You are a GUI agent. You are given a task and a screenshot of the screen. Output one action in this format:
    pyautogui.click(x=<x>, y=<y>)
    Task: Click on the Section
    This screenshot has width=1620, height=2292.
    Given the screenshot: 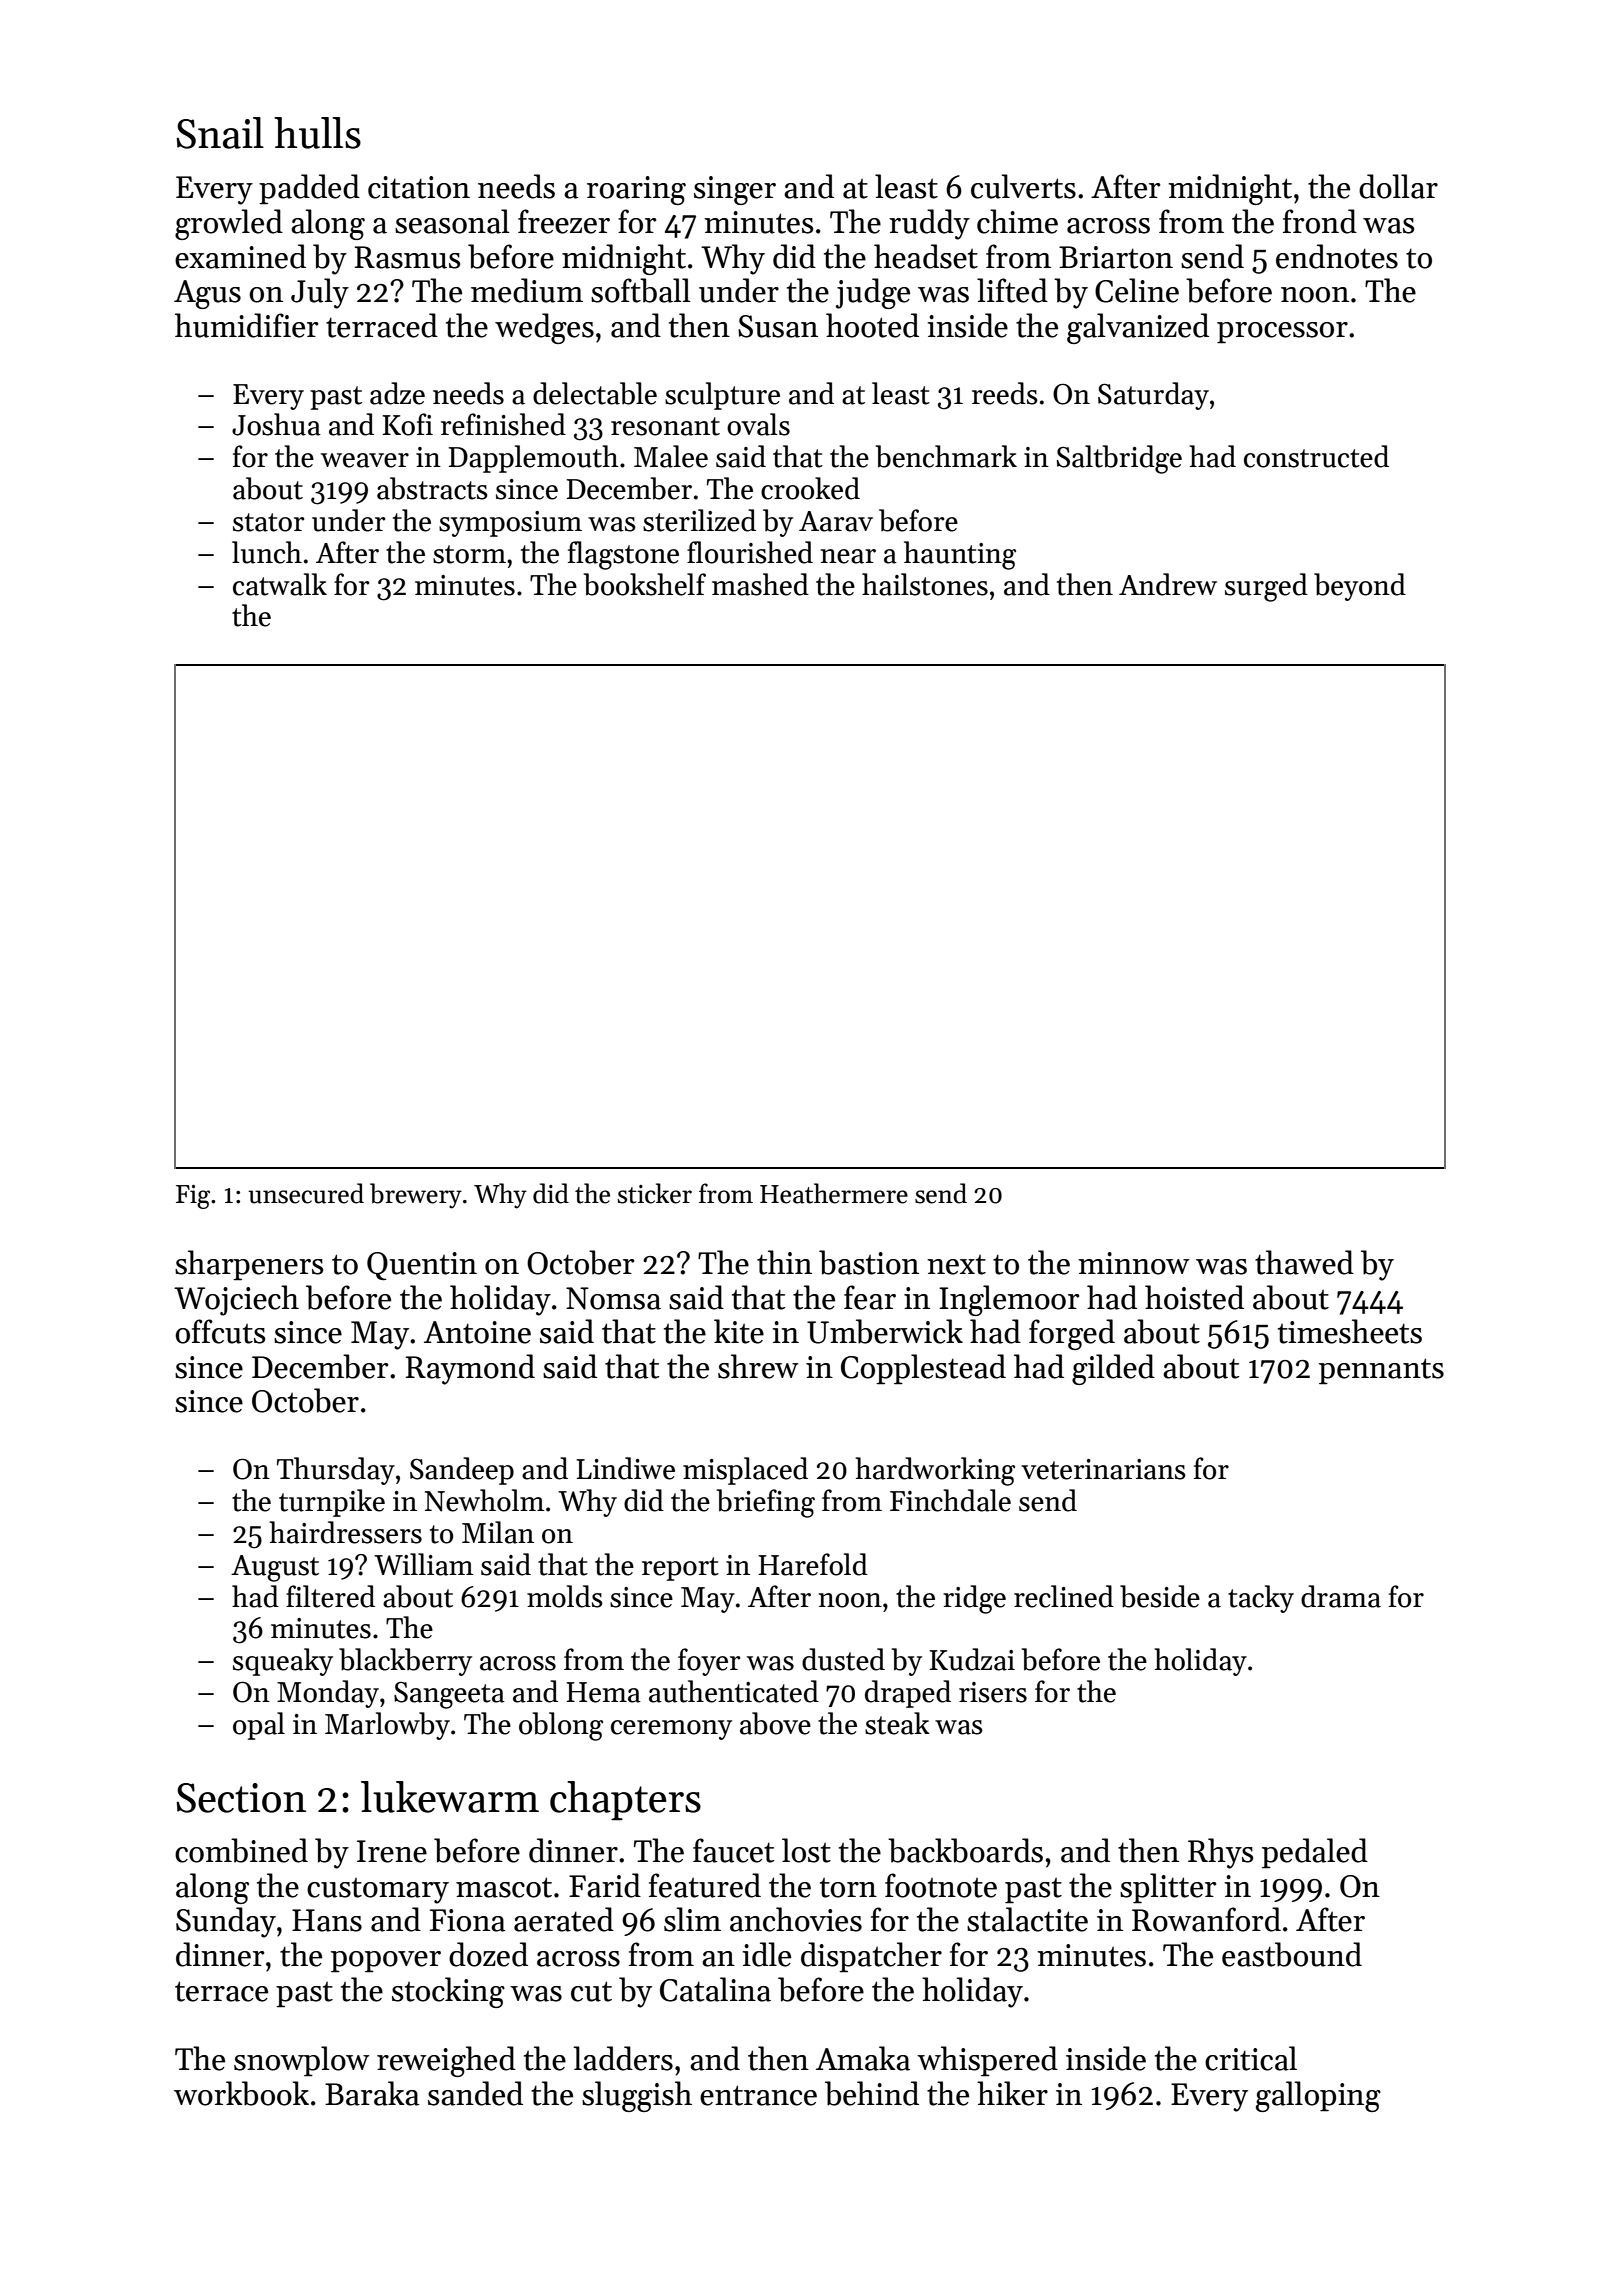 What is the action you would take?
    pyautogui.click(x=241, y=1798)
